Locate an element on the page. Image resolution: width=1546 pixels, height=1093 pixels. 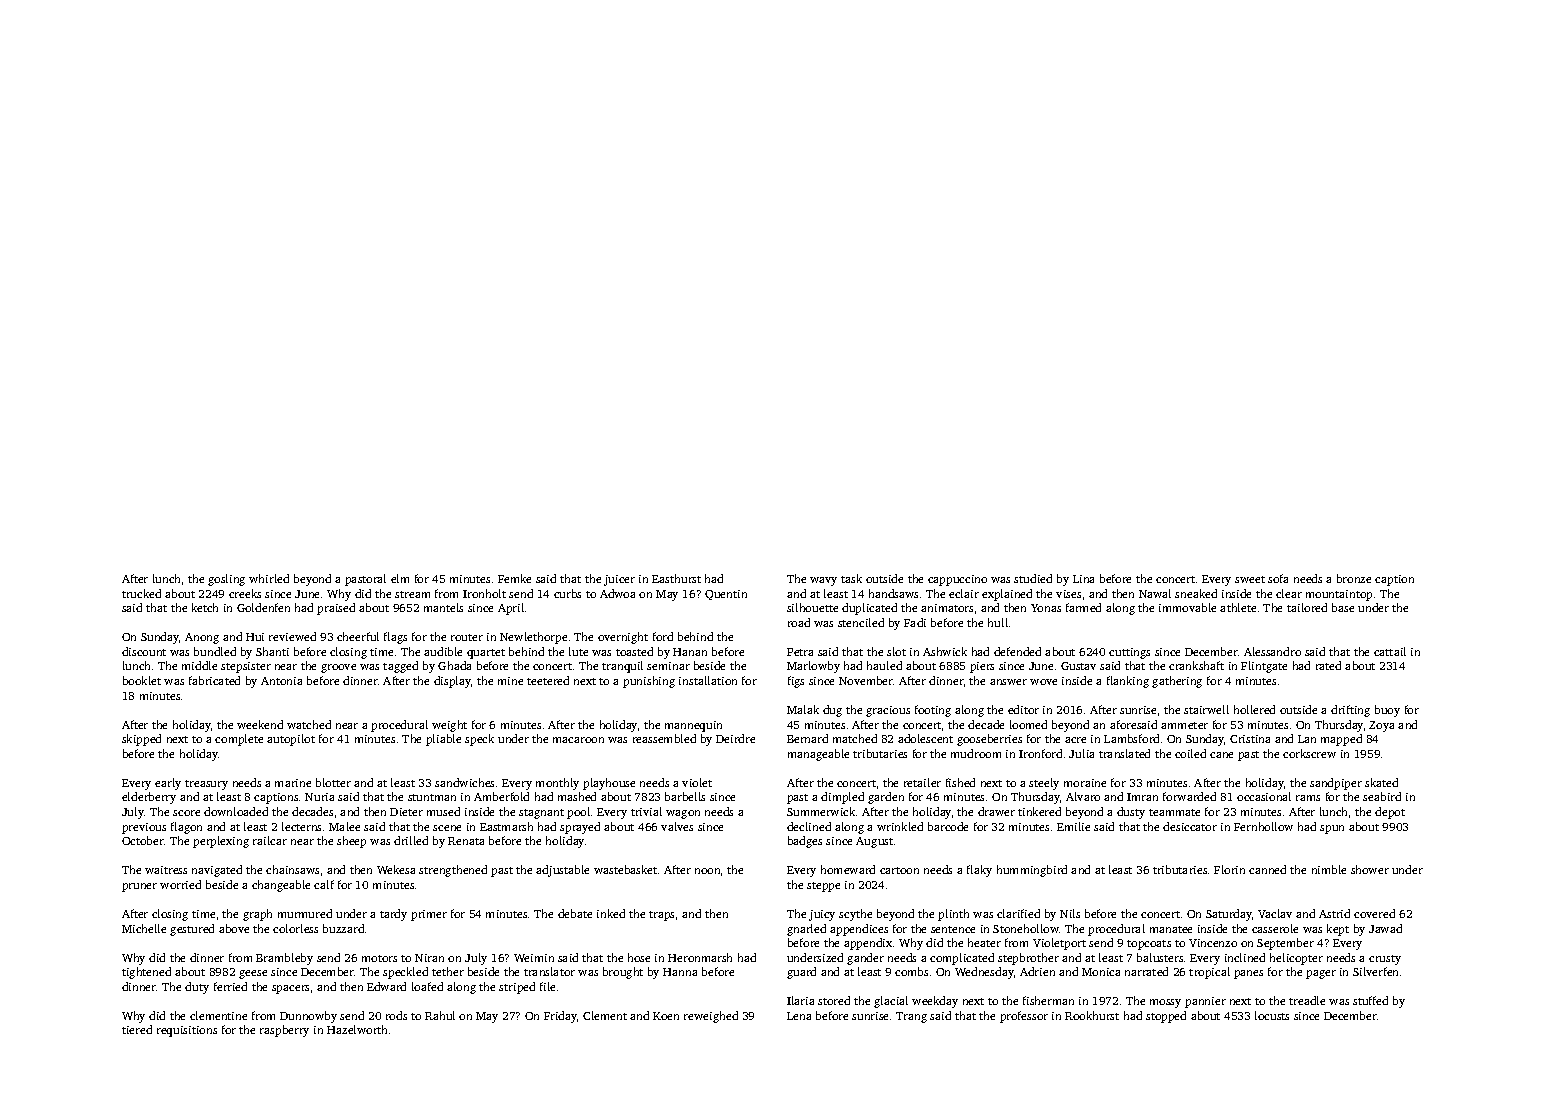
pliable is located at coordinates (443, 740).
